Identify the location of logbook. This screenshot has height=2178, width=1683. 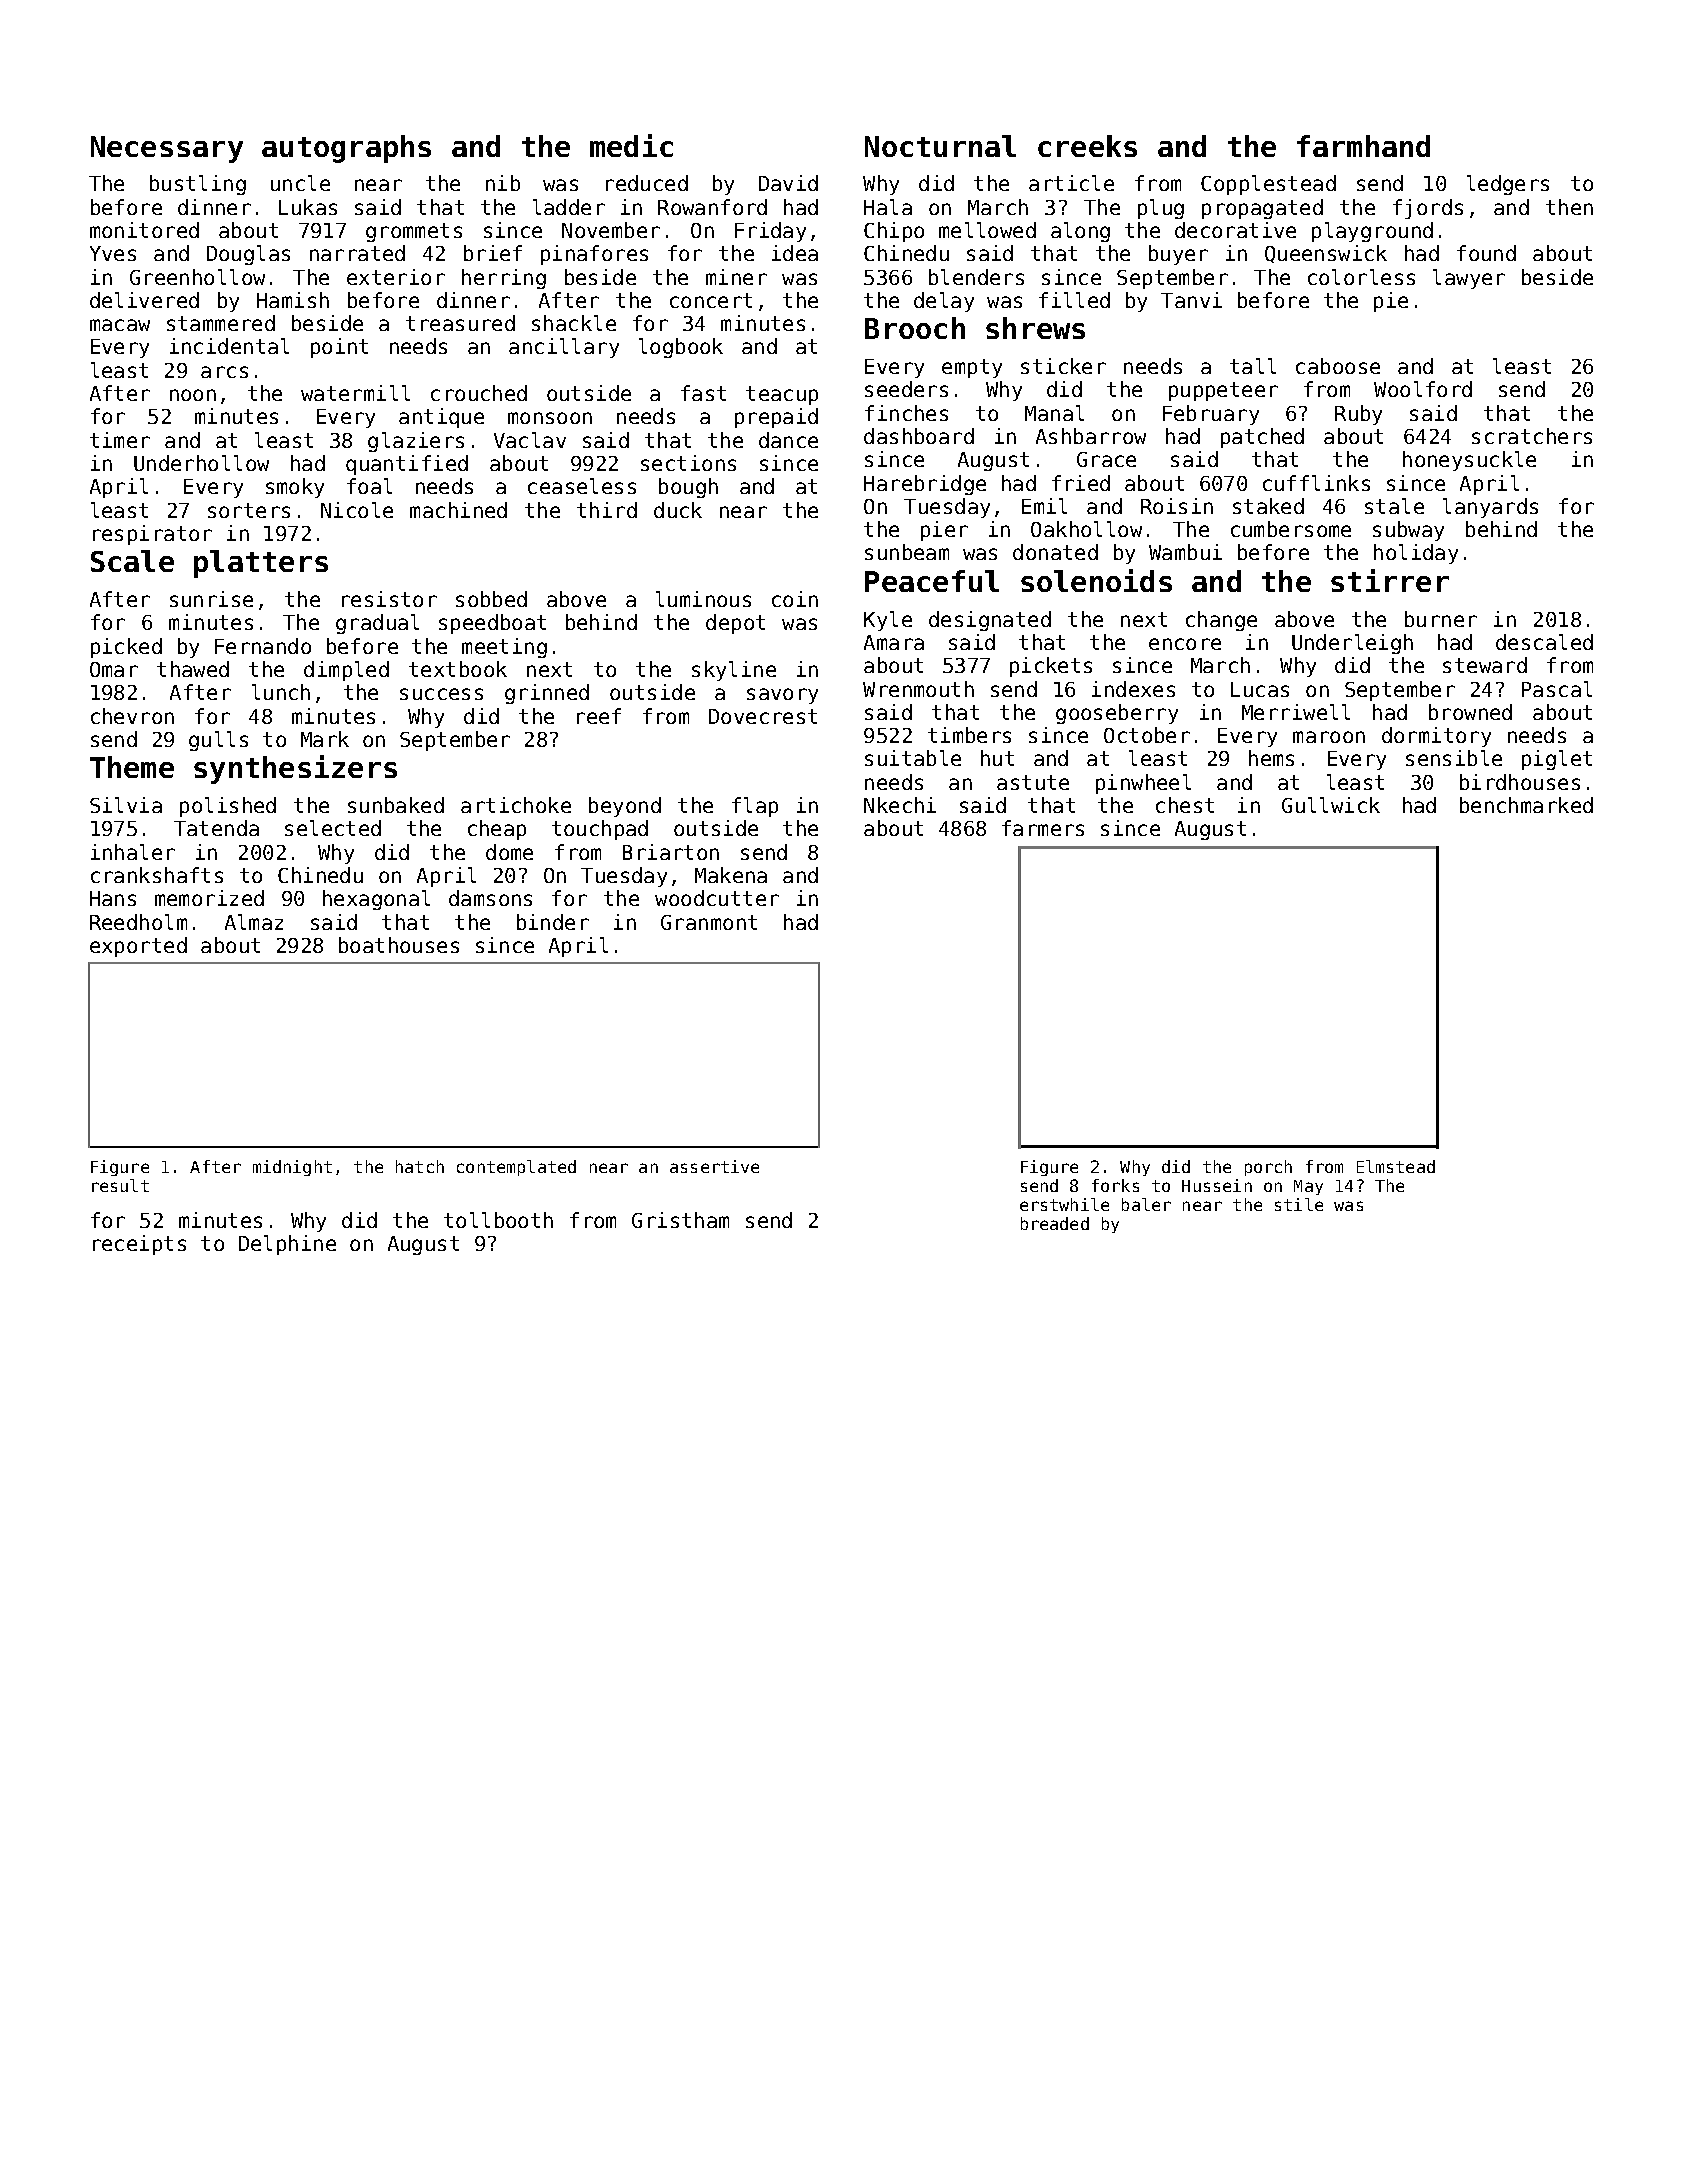
(681, 348).
